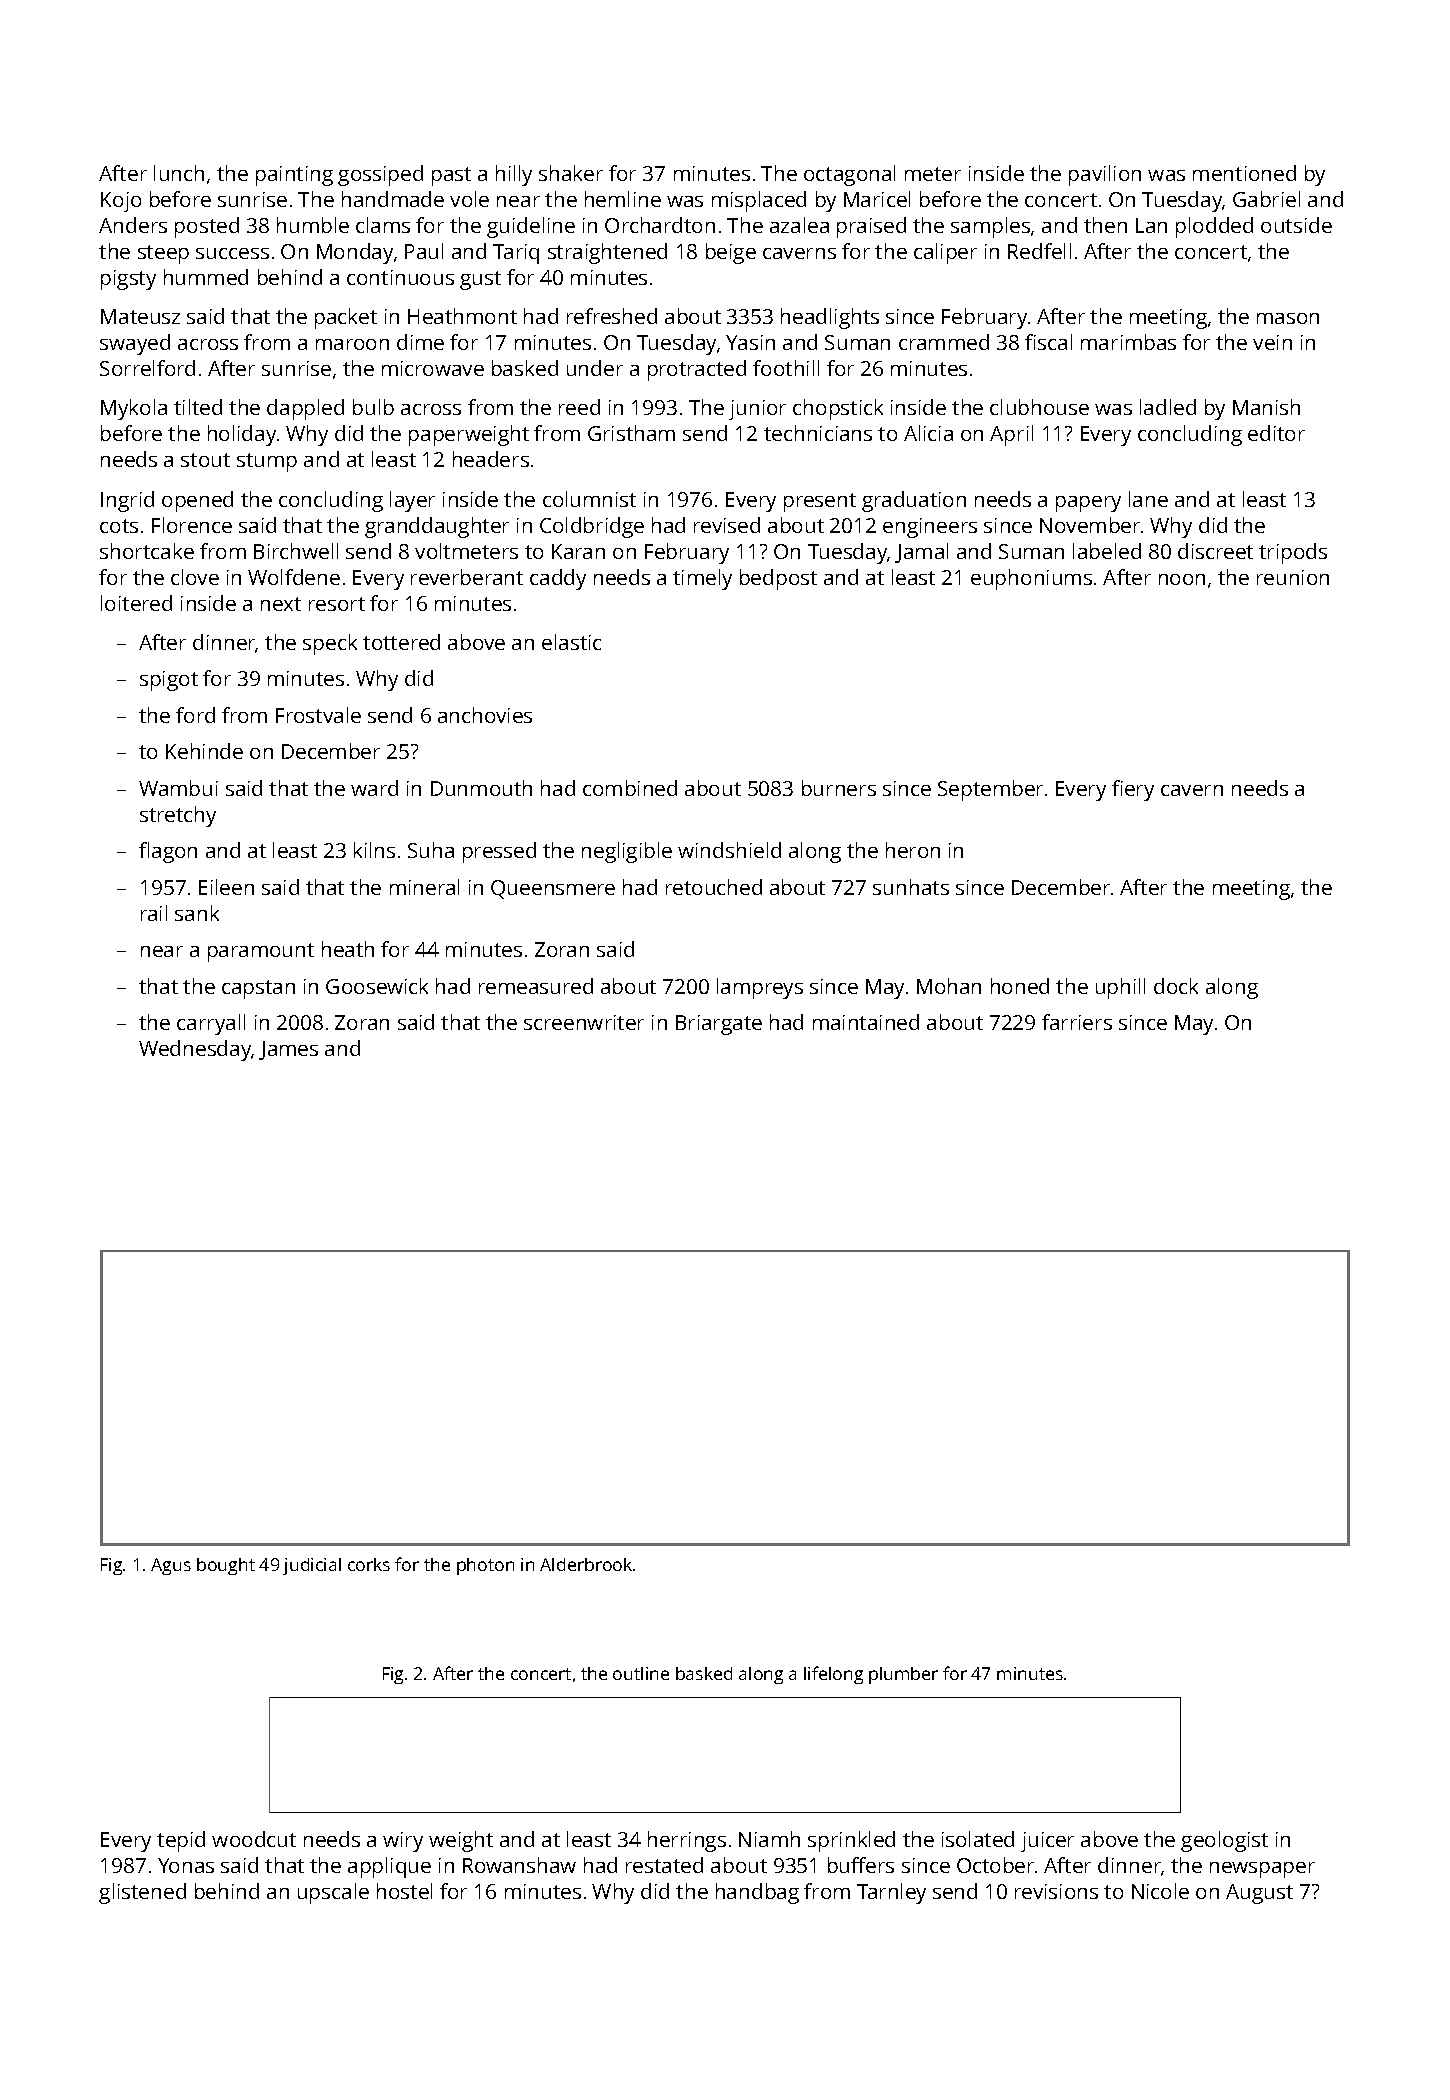 Image resolution: width=1450 pixels, height=2100 pixels. Describe the element at coordinates (1077, 1022) in the screenshot. I see `farriers` at that location.
